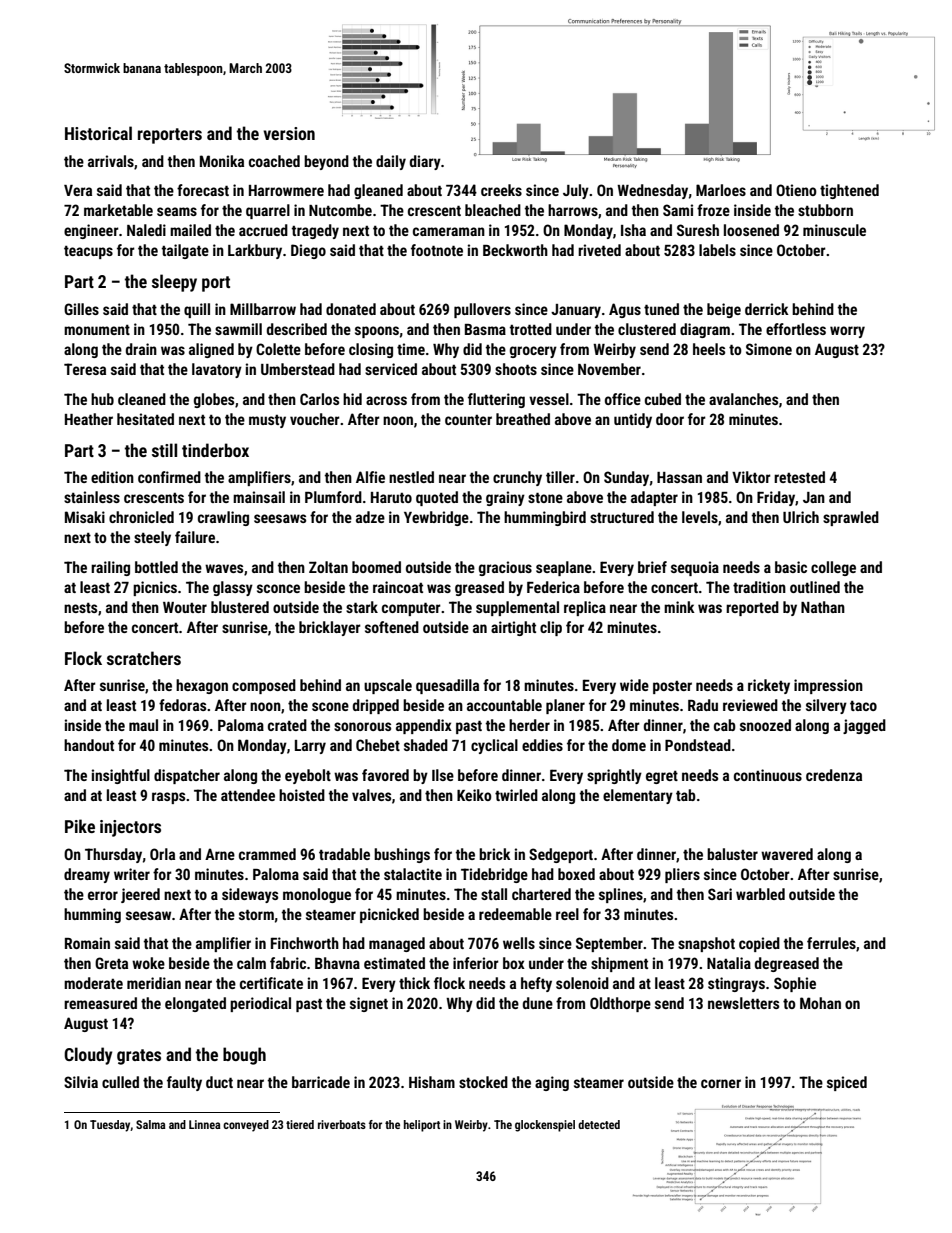 The height and width of the document is (1233, 952). What do you see at coordinates (576, 874) in the document?
I see `boxed` at bounding box center [576, 874].
